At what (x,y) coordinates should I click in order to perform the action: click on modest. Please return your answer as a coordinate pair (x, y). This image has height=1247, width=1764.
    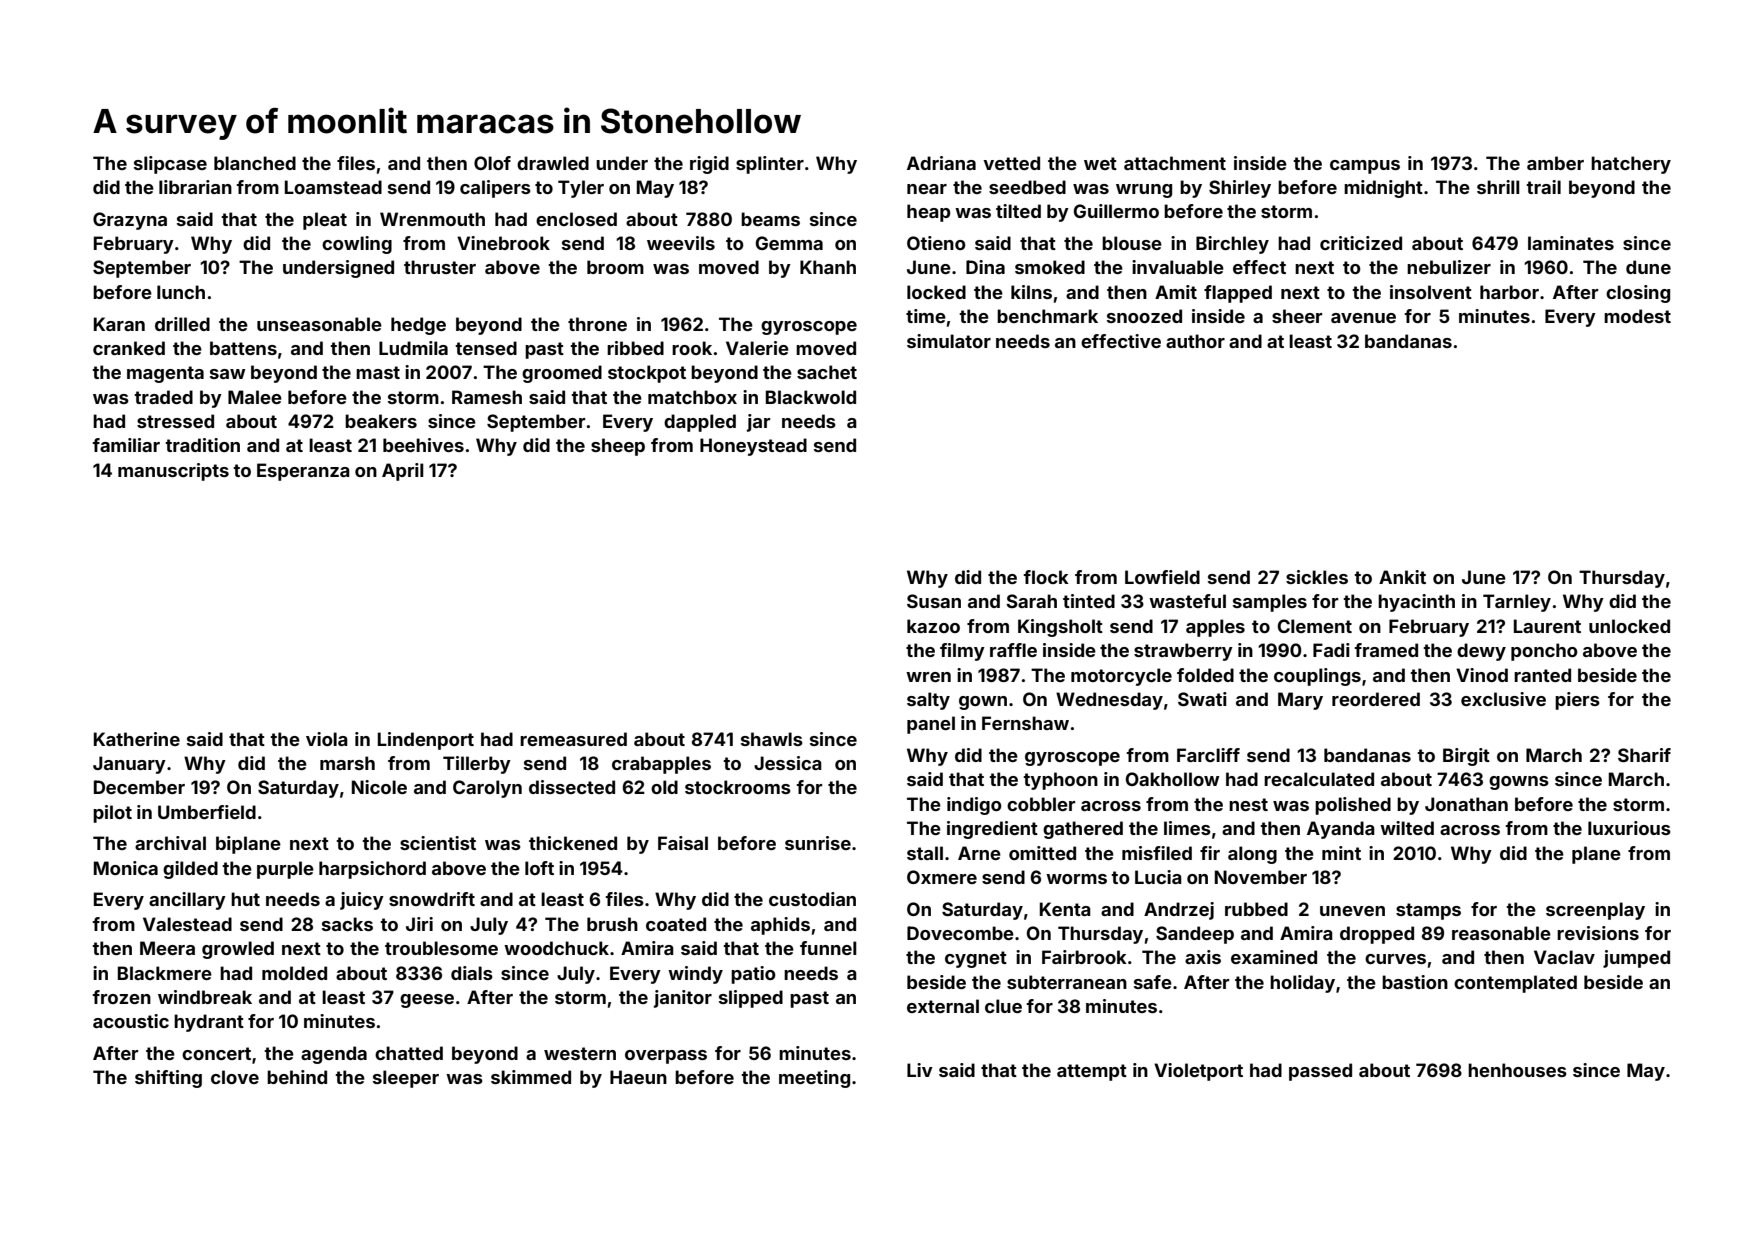
    Looking at the image, I should click on (1637, 316).
